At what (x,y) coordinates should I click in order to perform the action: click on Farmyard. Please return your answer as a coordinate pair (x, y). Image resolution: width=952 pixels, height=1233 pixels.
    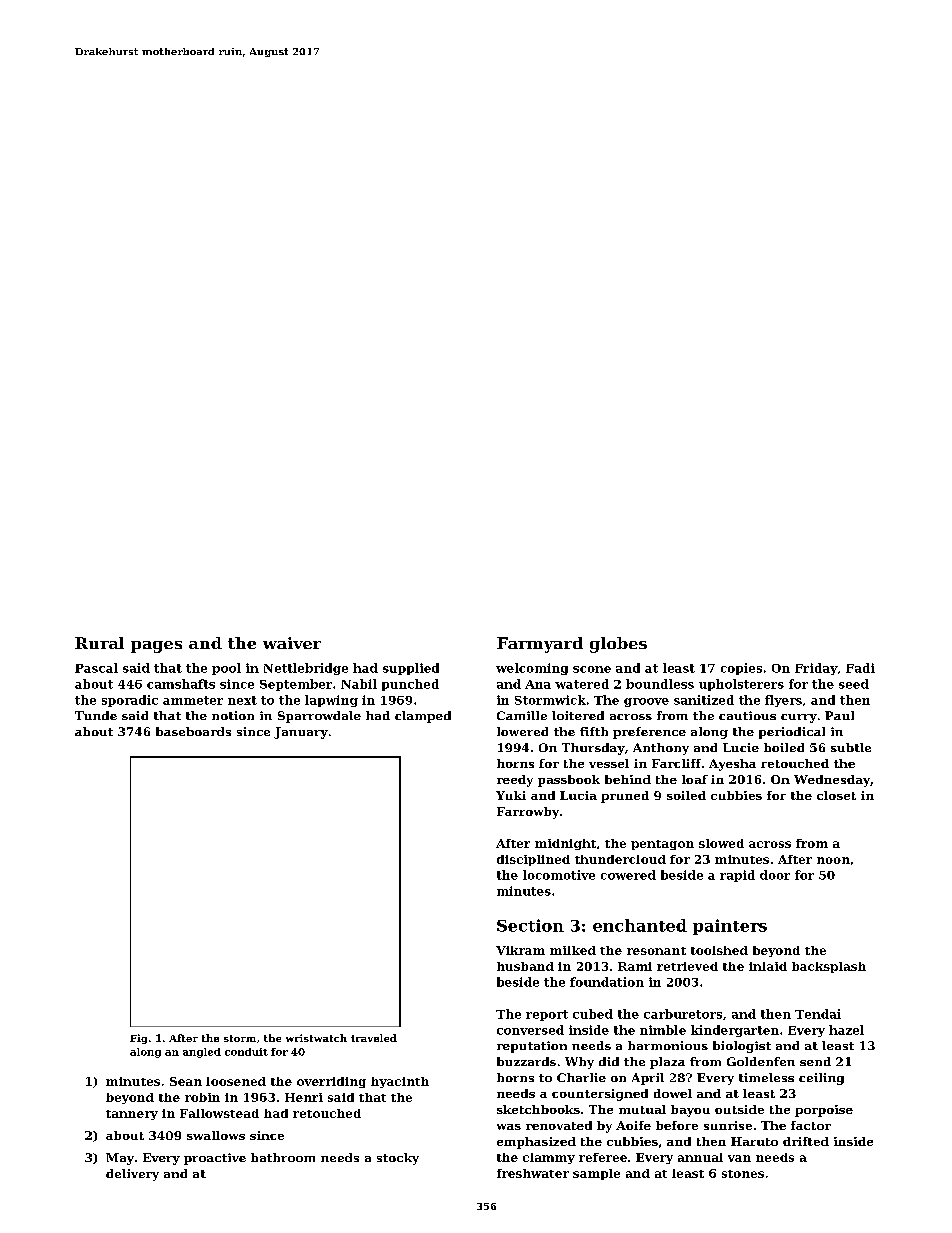
    Looking at the image, I should click on (540, 645).
